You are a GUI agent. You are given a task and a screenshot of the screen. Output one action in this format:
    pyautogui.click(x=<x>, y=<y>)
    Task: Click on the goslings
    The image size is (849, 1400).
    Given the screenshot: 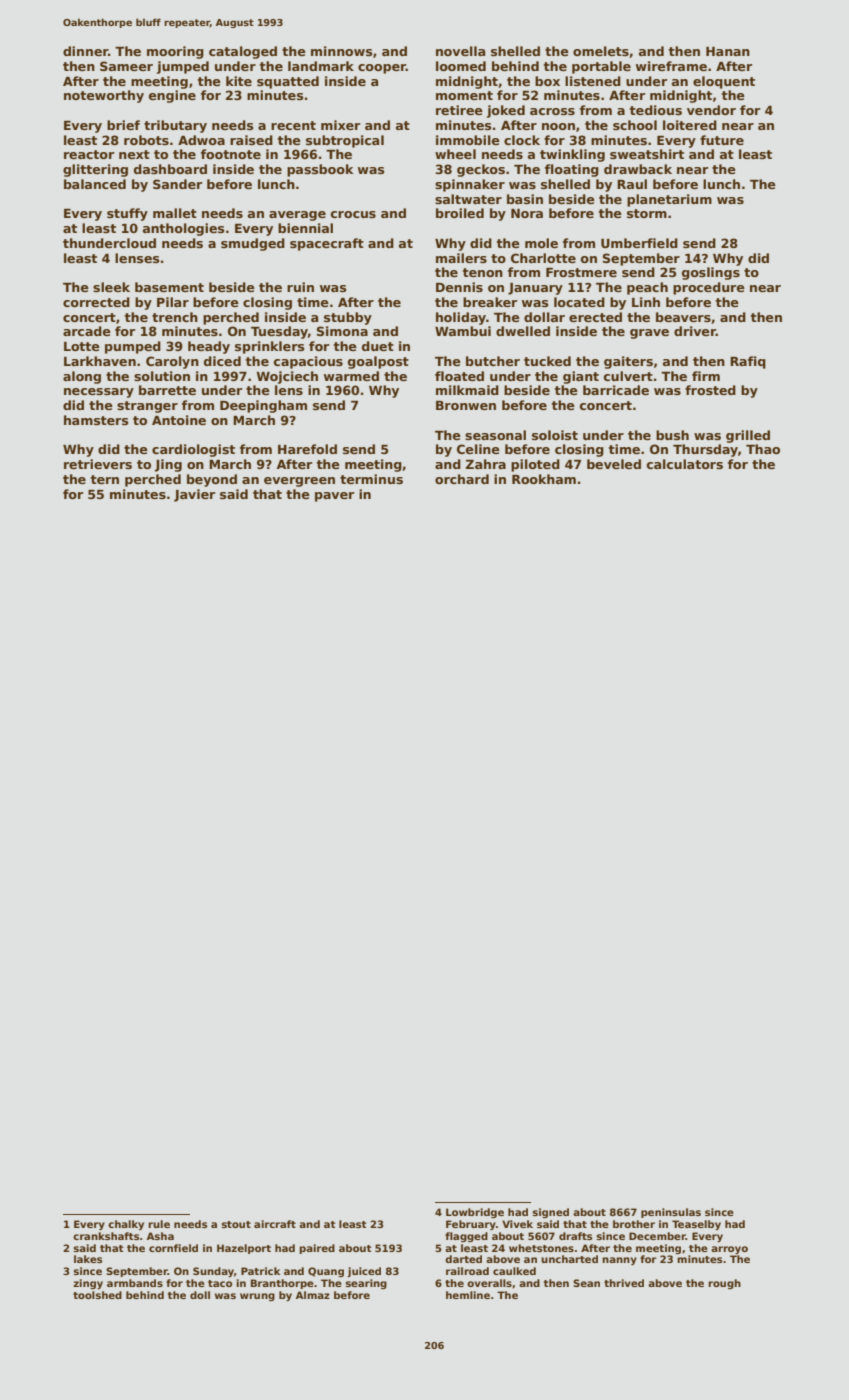 What is the action you would take?
    pyautogui.click(x=711, y=273)
